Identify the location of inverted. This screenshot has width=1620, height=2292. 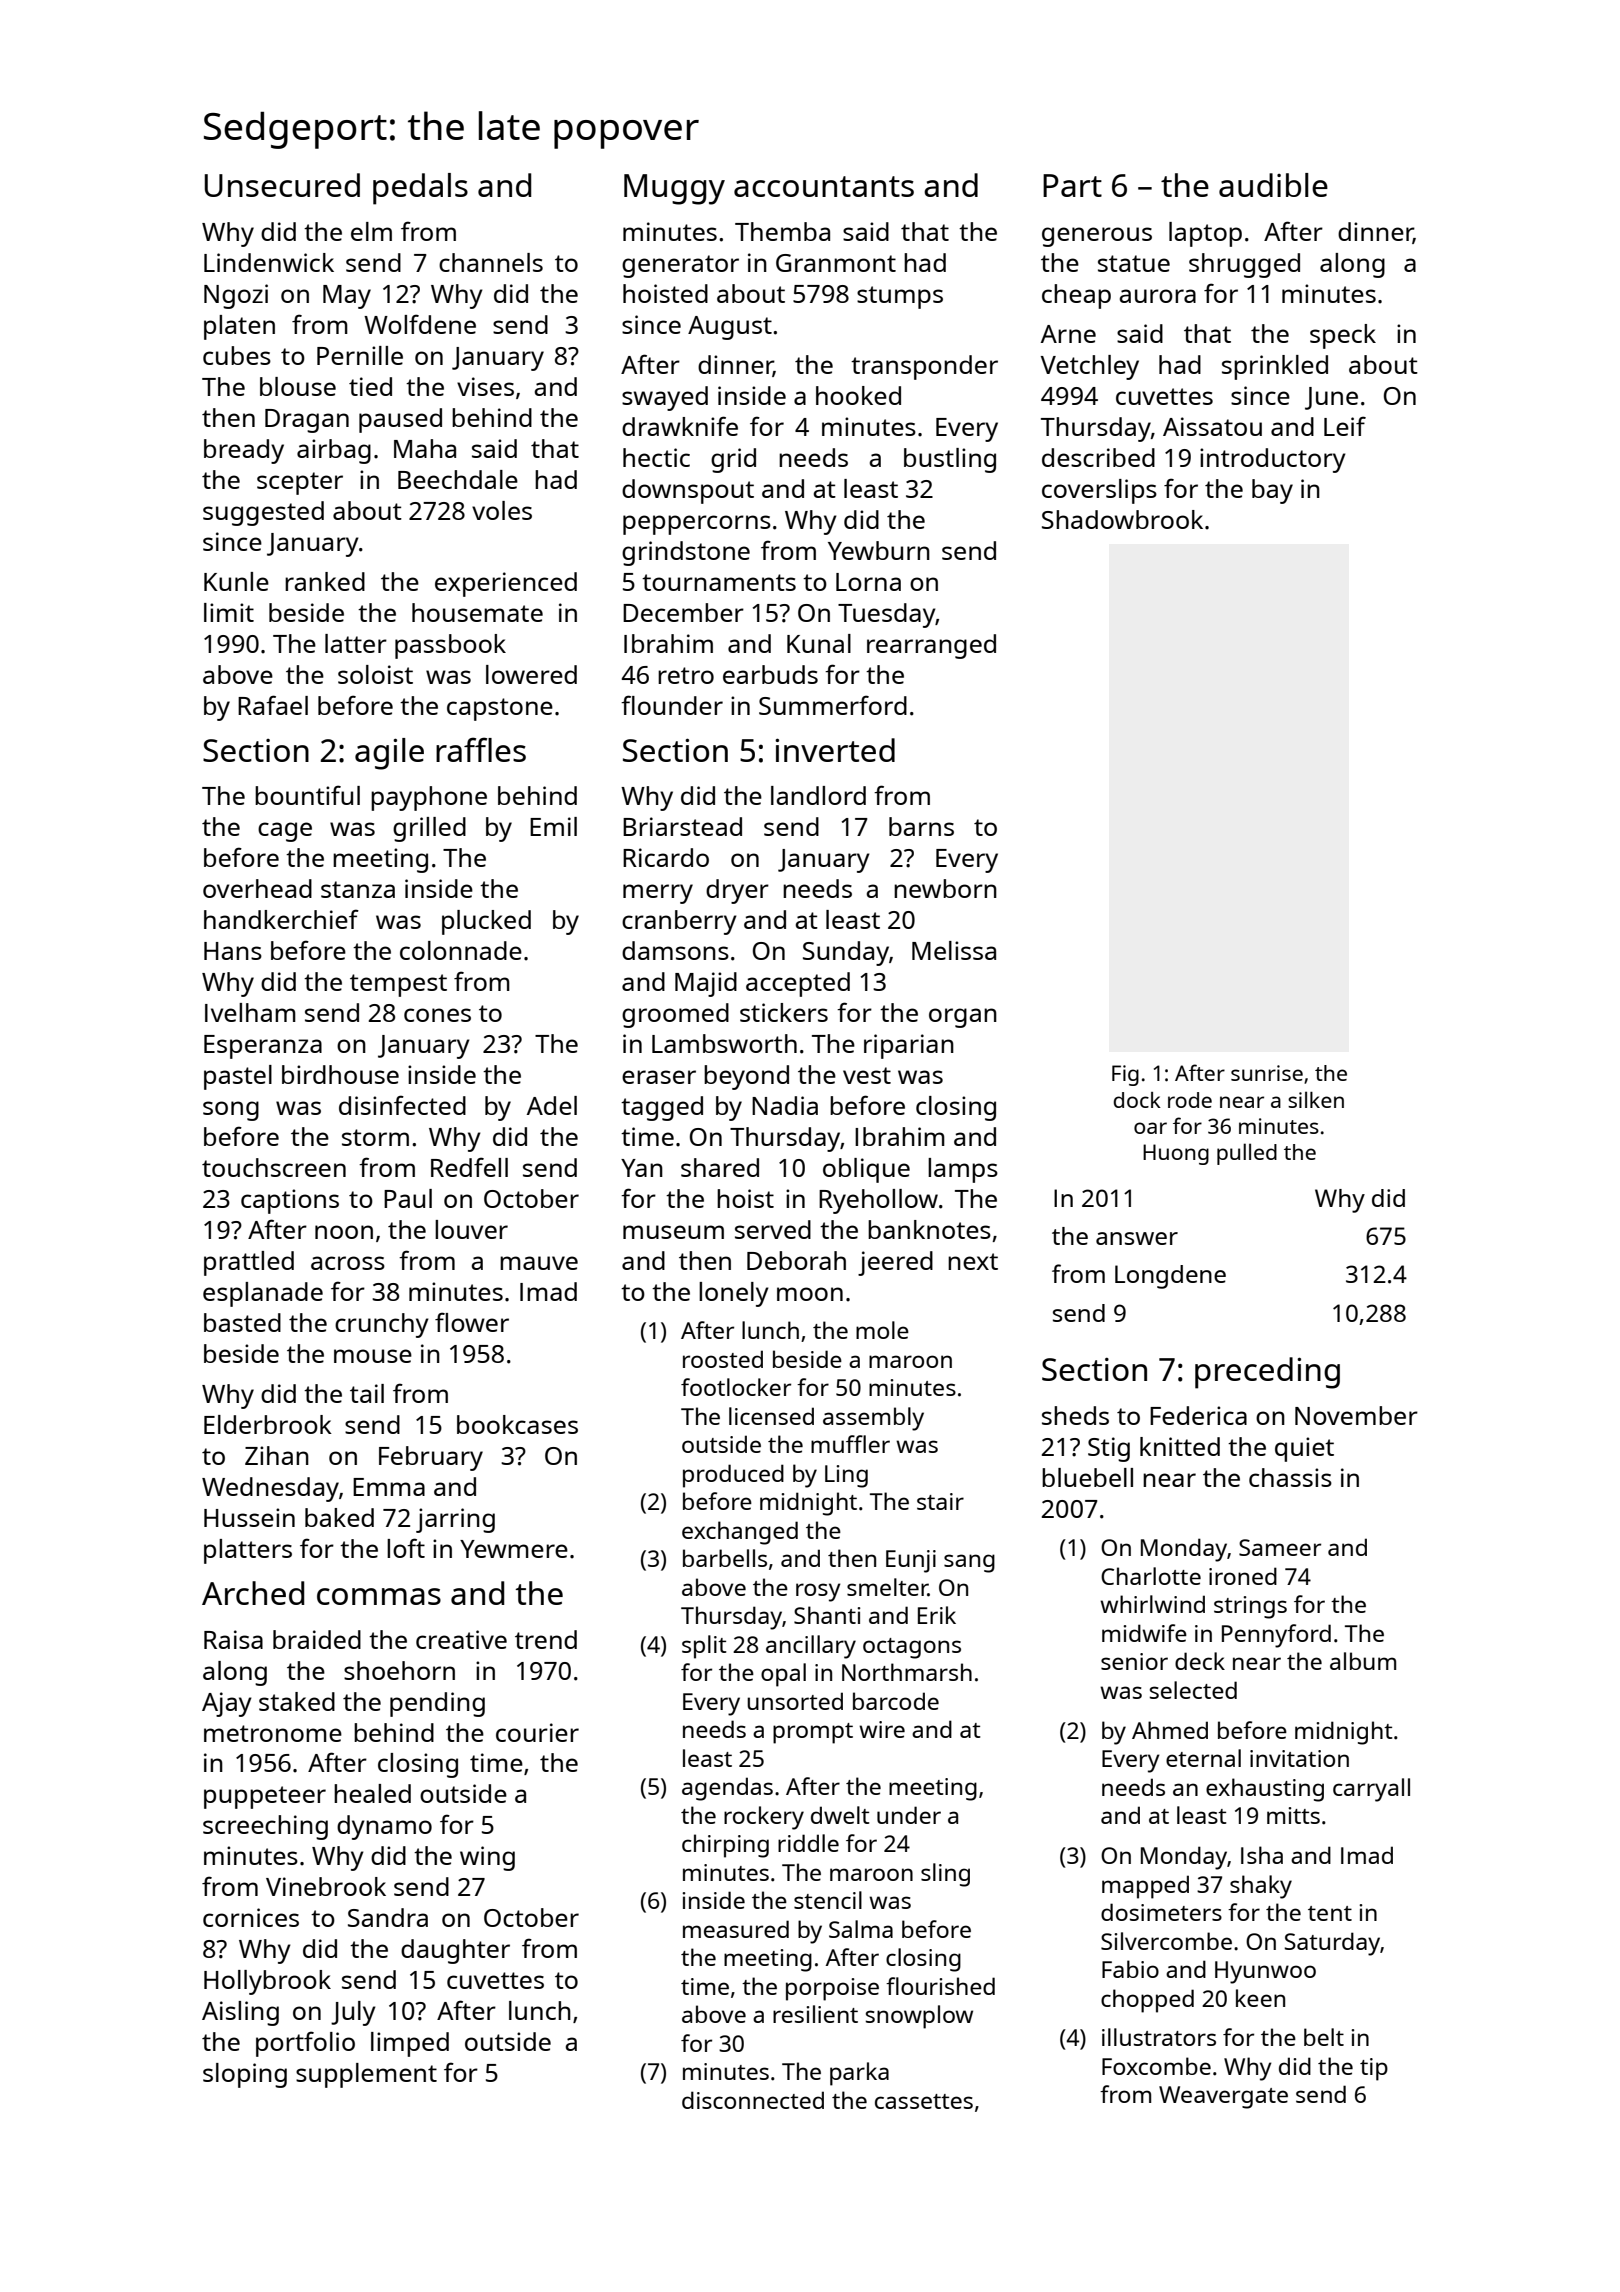
(835, 750).
